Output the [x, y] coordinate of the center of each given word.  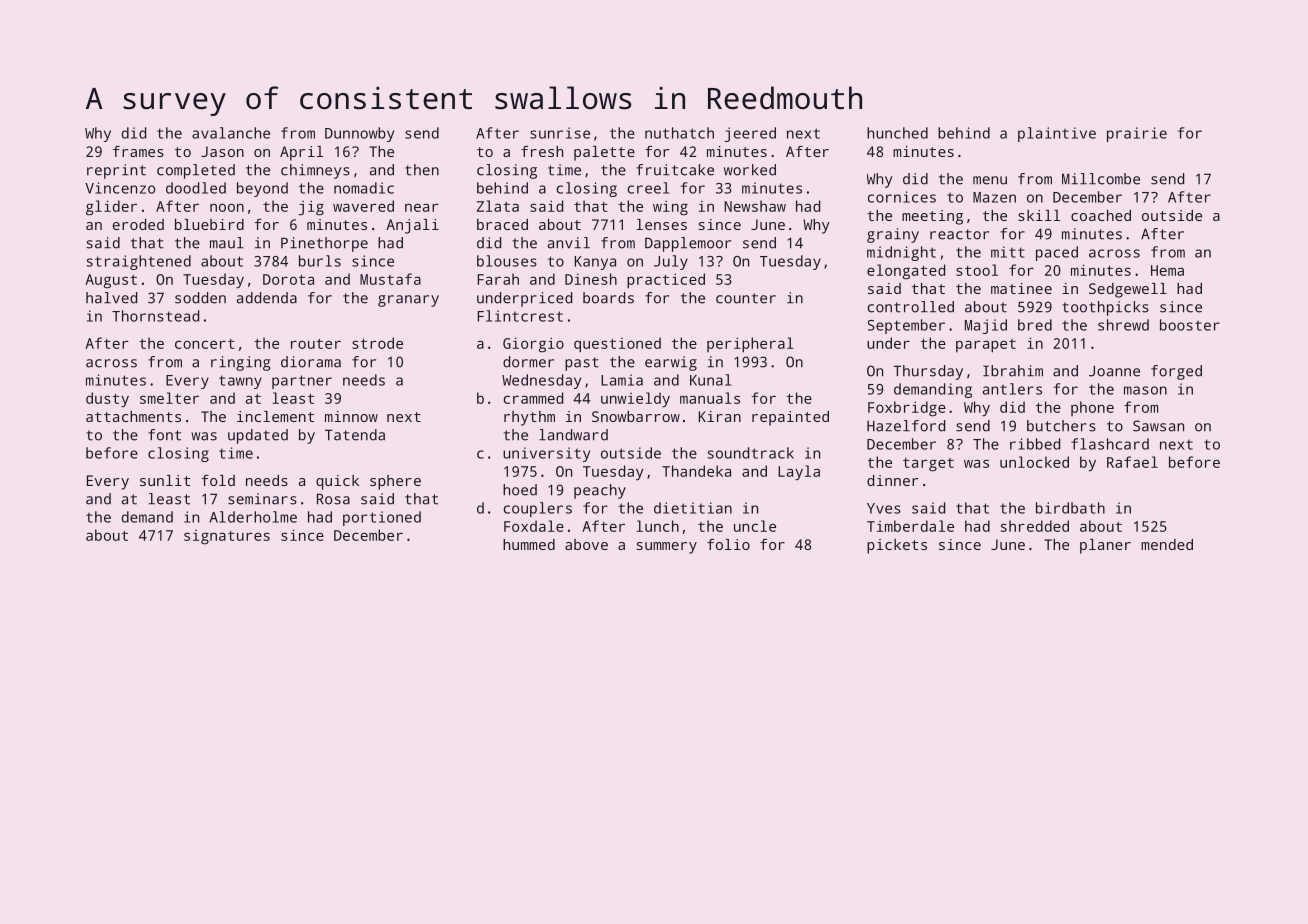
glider [111, 208]
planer [1105, 546]
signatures [227, 537]
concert [205, 344]
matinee [1021, 288]
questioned [617, 345]
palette [604, 153]
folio [728, 544]
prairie [1137, 134]
